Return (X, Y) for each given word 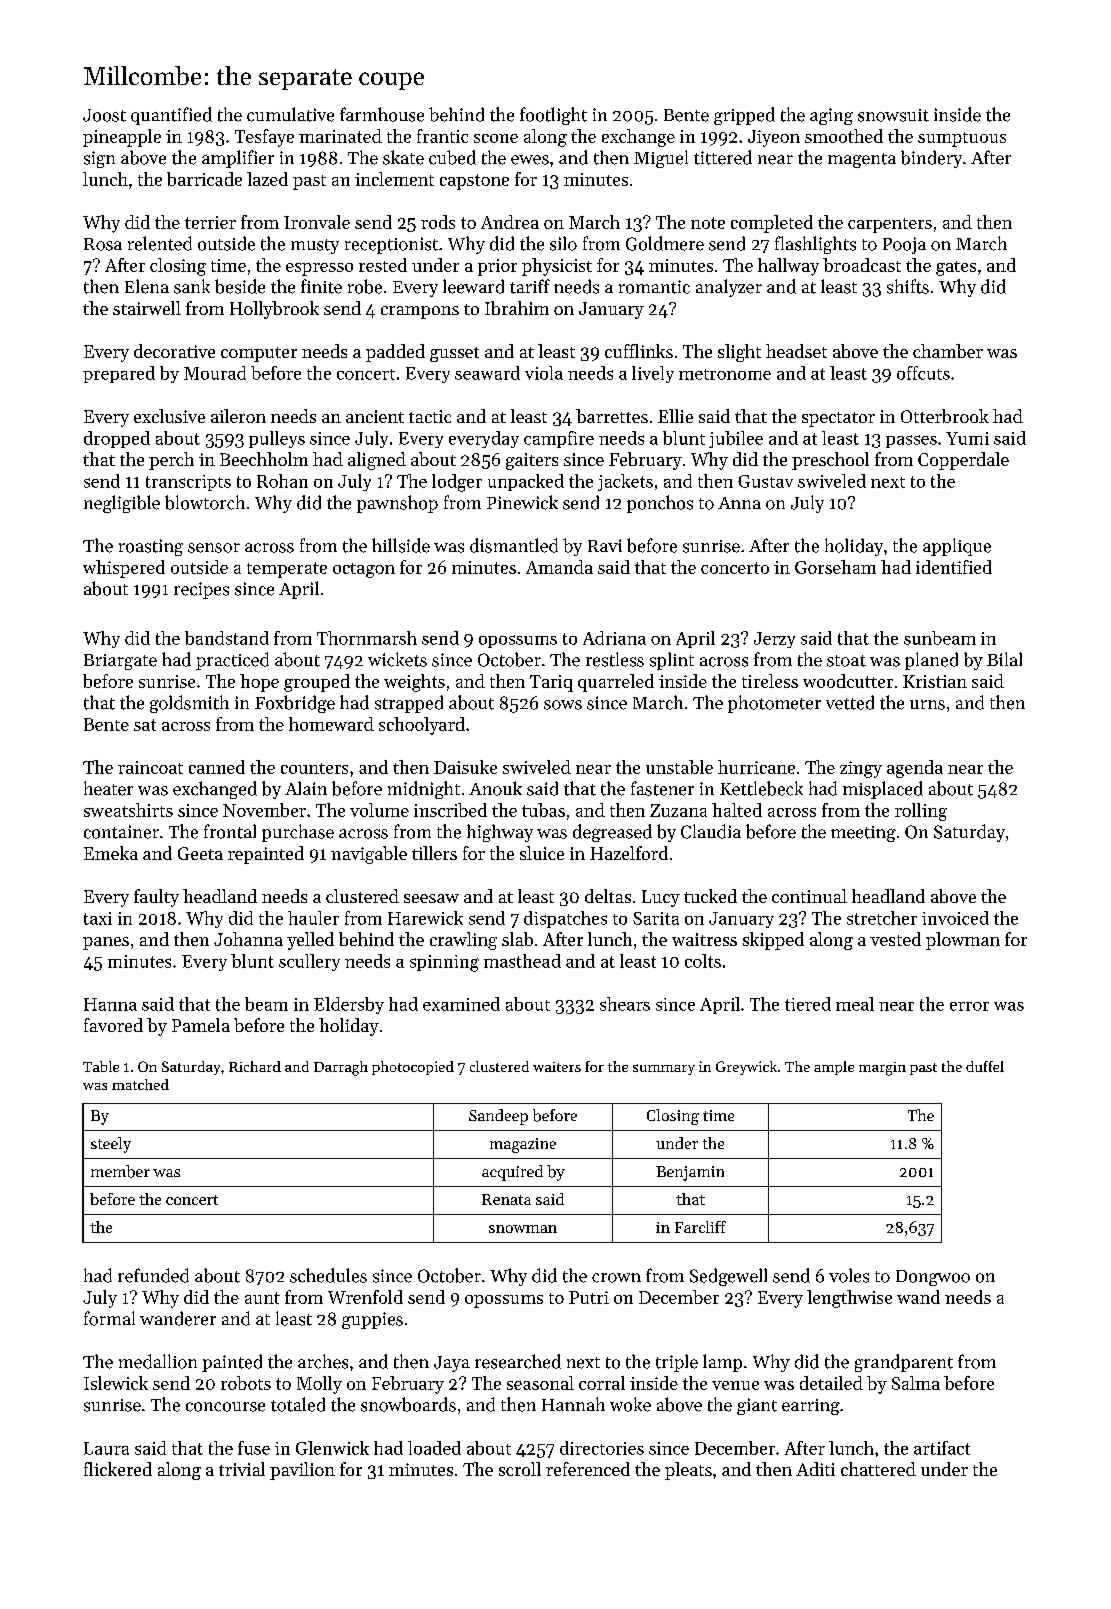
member (120, 1171)
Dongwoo (933, 1278)
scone (496, 138)
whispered (124, 569)
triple (677, 1363)
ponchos (660, 504)
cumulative (290, 114)
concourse (225, 1407)
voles (849, 1275)
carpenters (890, 225)
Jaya (452, 1364)
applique (957, 547)
